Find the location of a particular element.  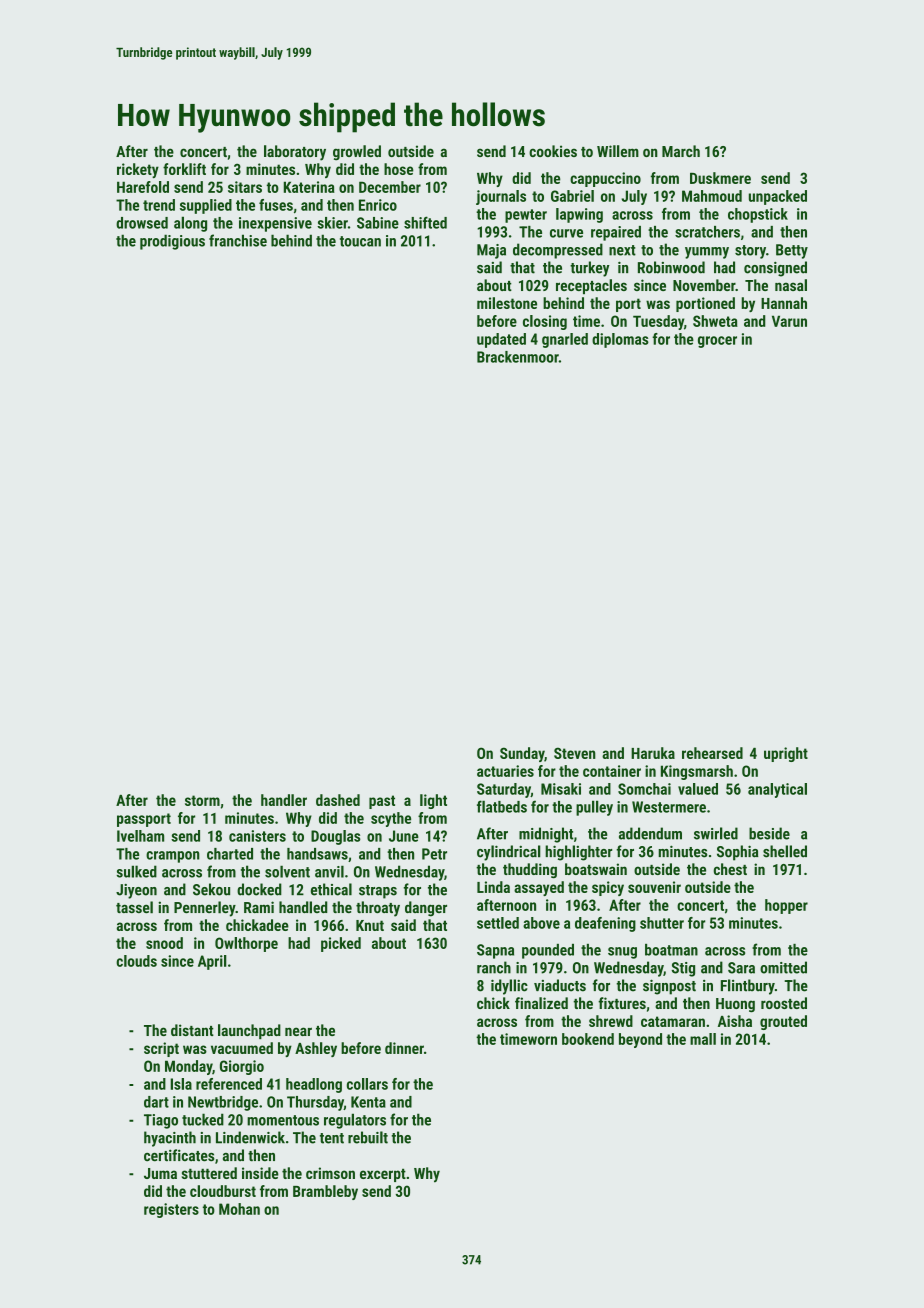

inexpensive is located at coordinates (275, 224).
